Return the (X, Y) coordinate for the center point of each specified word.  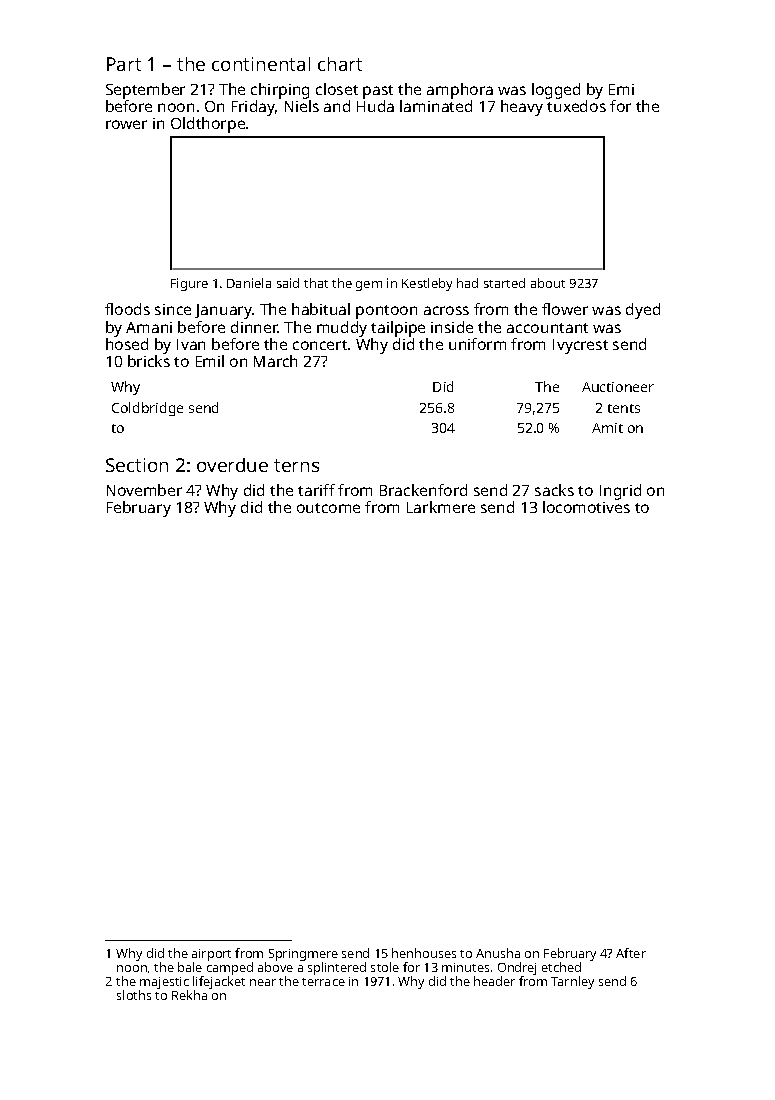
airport (211, 955)
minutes (465, 967)
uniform (477, 344)
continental (261, 64)
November (144, 490)
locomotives (586, 507)
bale (190, 967)
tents (624, 408)
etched (561, 967)
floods (127, 309)
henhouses (424, 953)
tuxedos (576, 106)
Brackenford (423, 490)
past (378, 92)
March (275, 361)
